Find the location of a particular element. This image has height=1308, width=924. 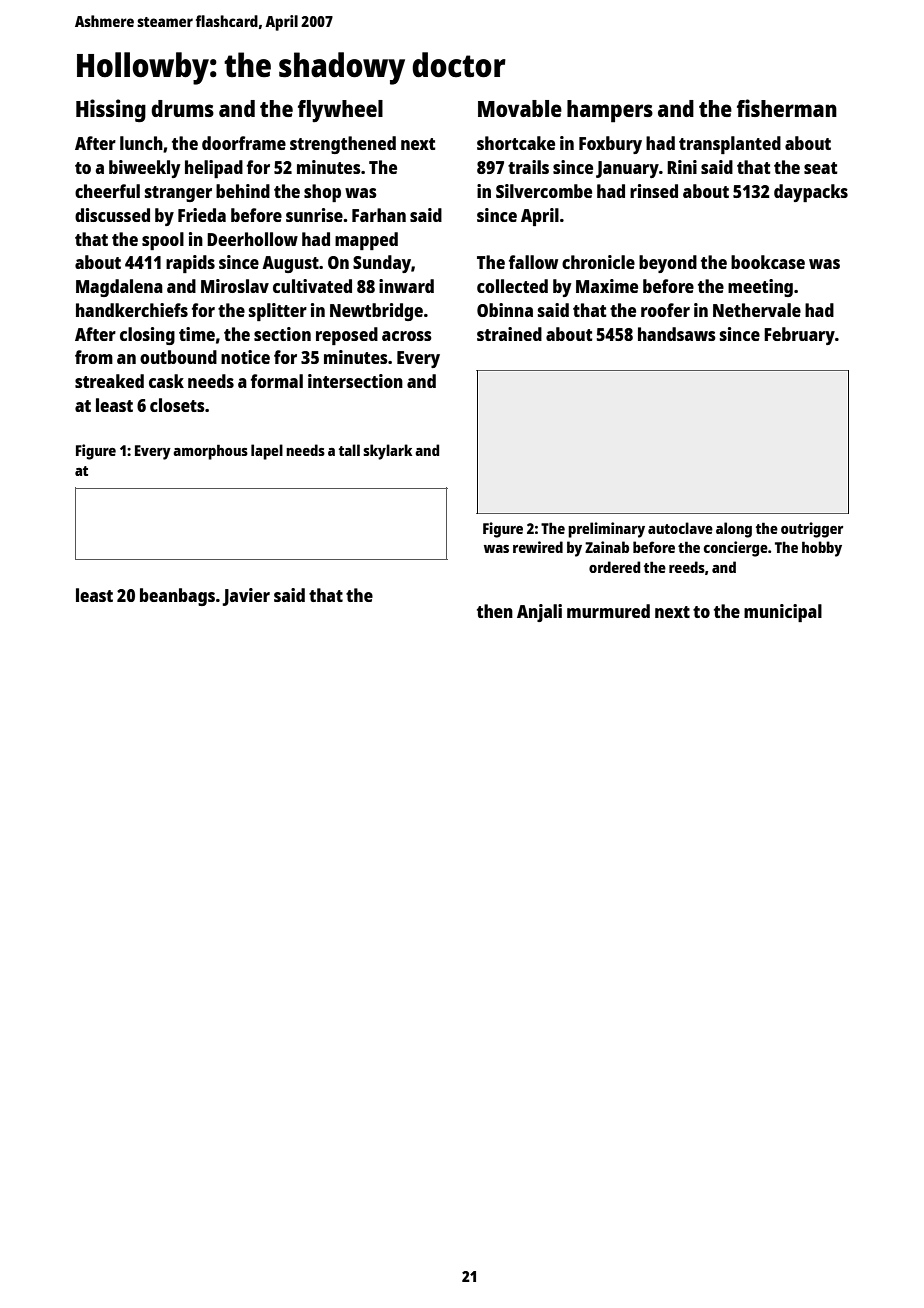

fisherman is located at coordinates (787, 108).
